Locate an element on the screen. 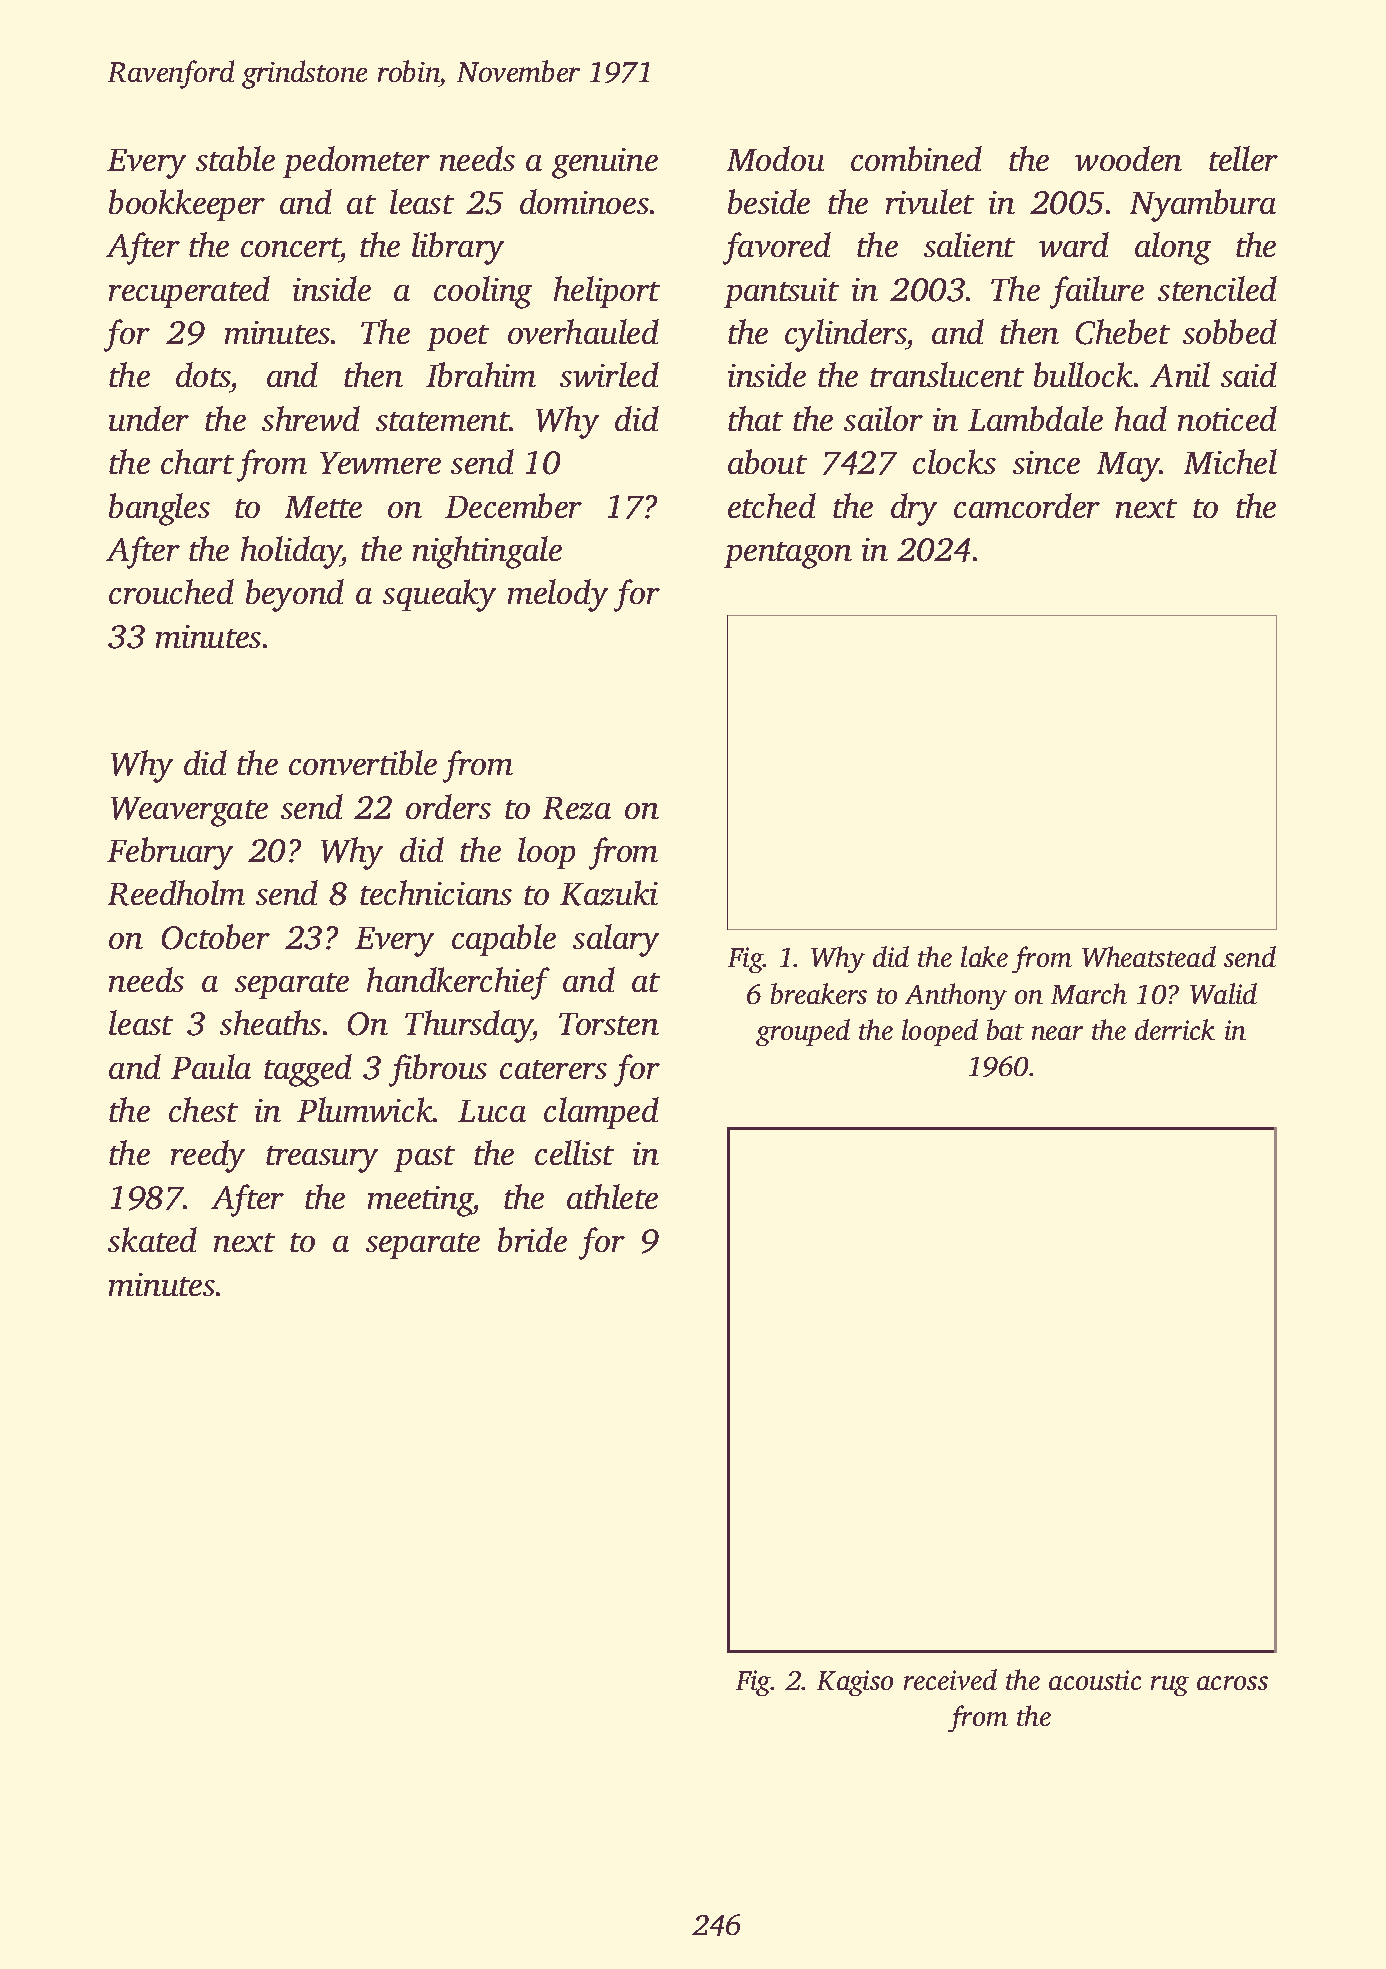 This screenshot has height=1969, width=1386. Weavergate is located at coordinates (189, 812).
